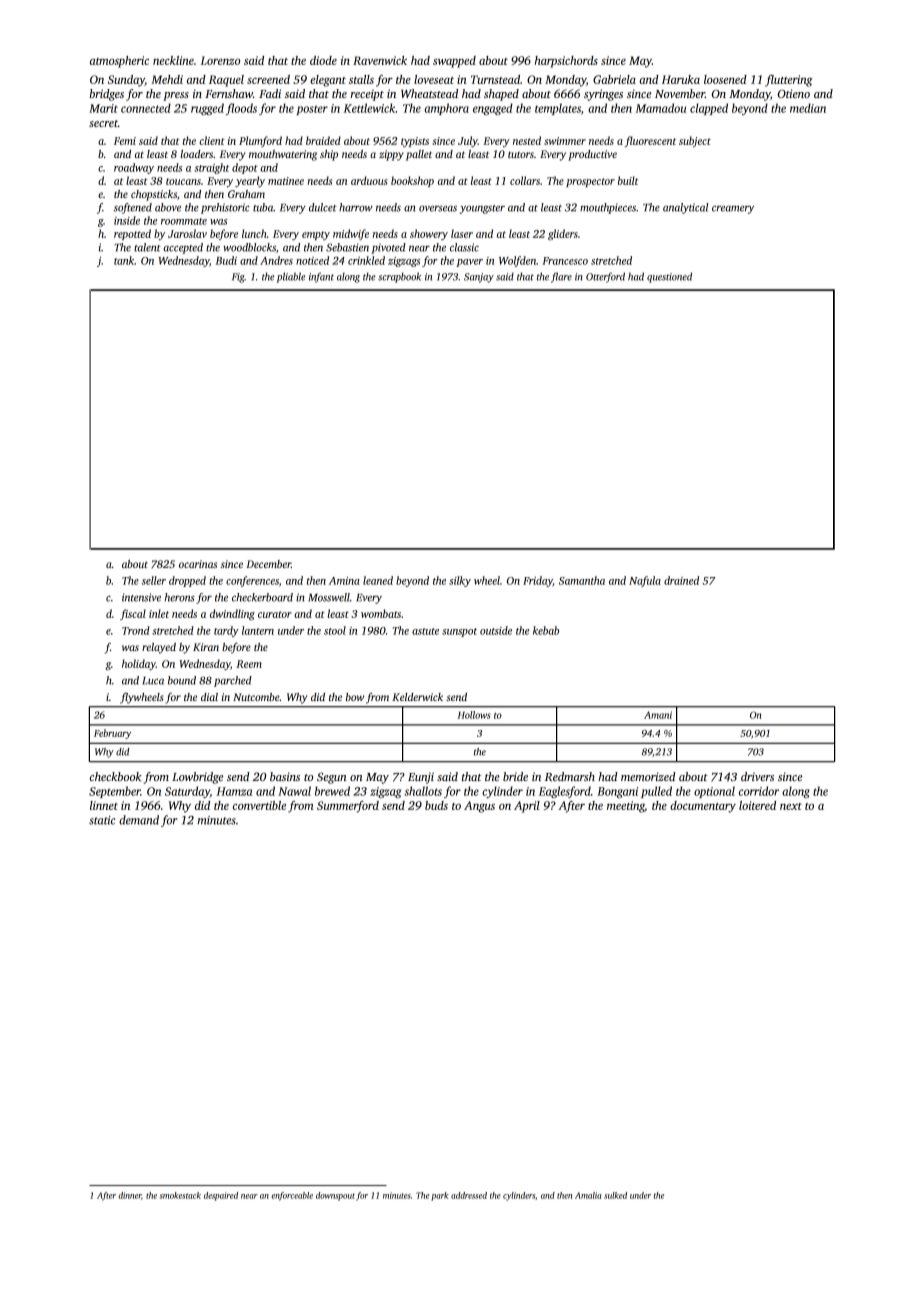  I want to click on questioned, so click(669, 277).
